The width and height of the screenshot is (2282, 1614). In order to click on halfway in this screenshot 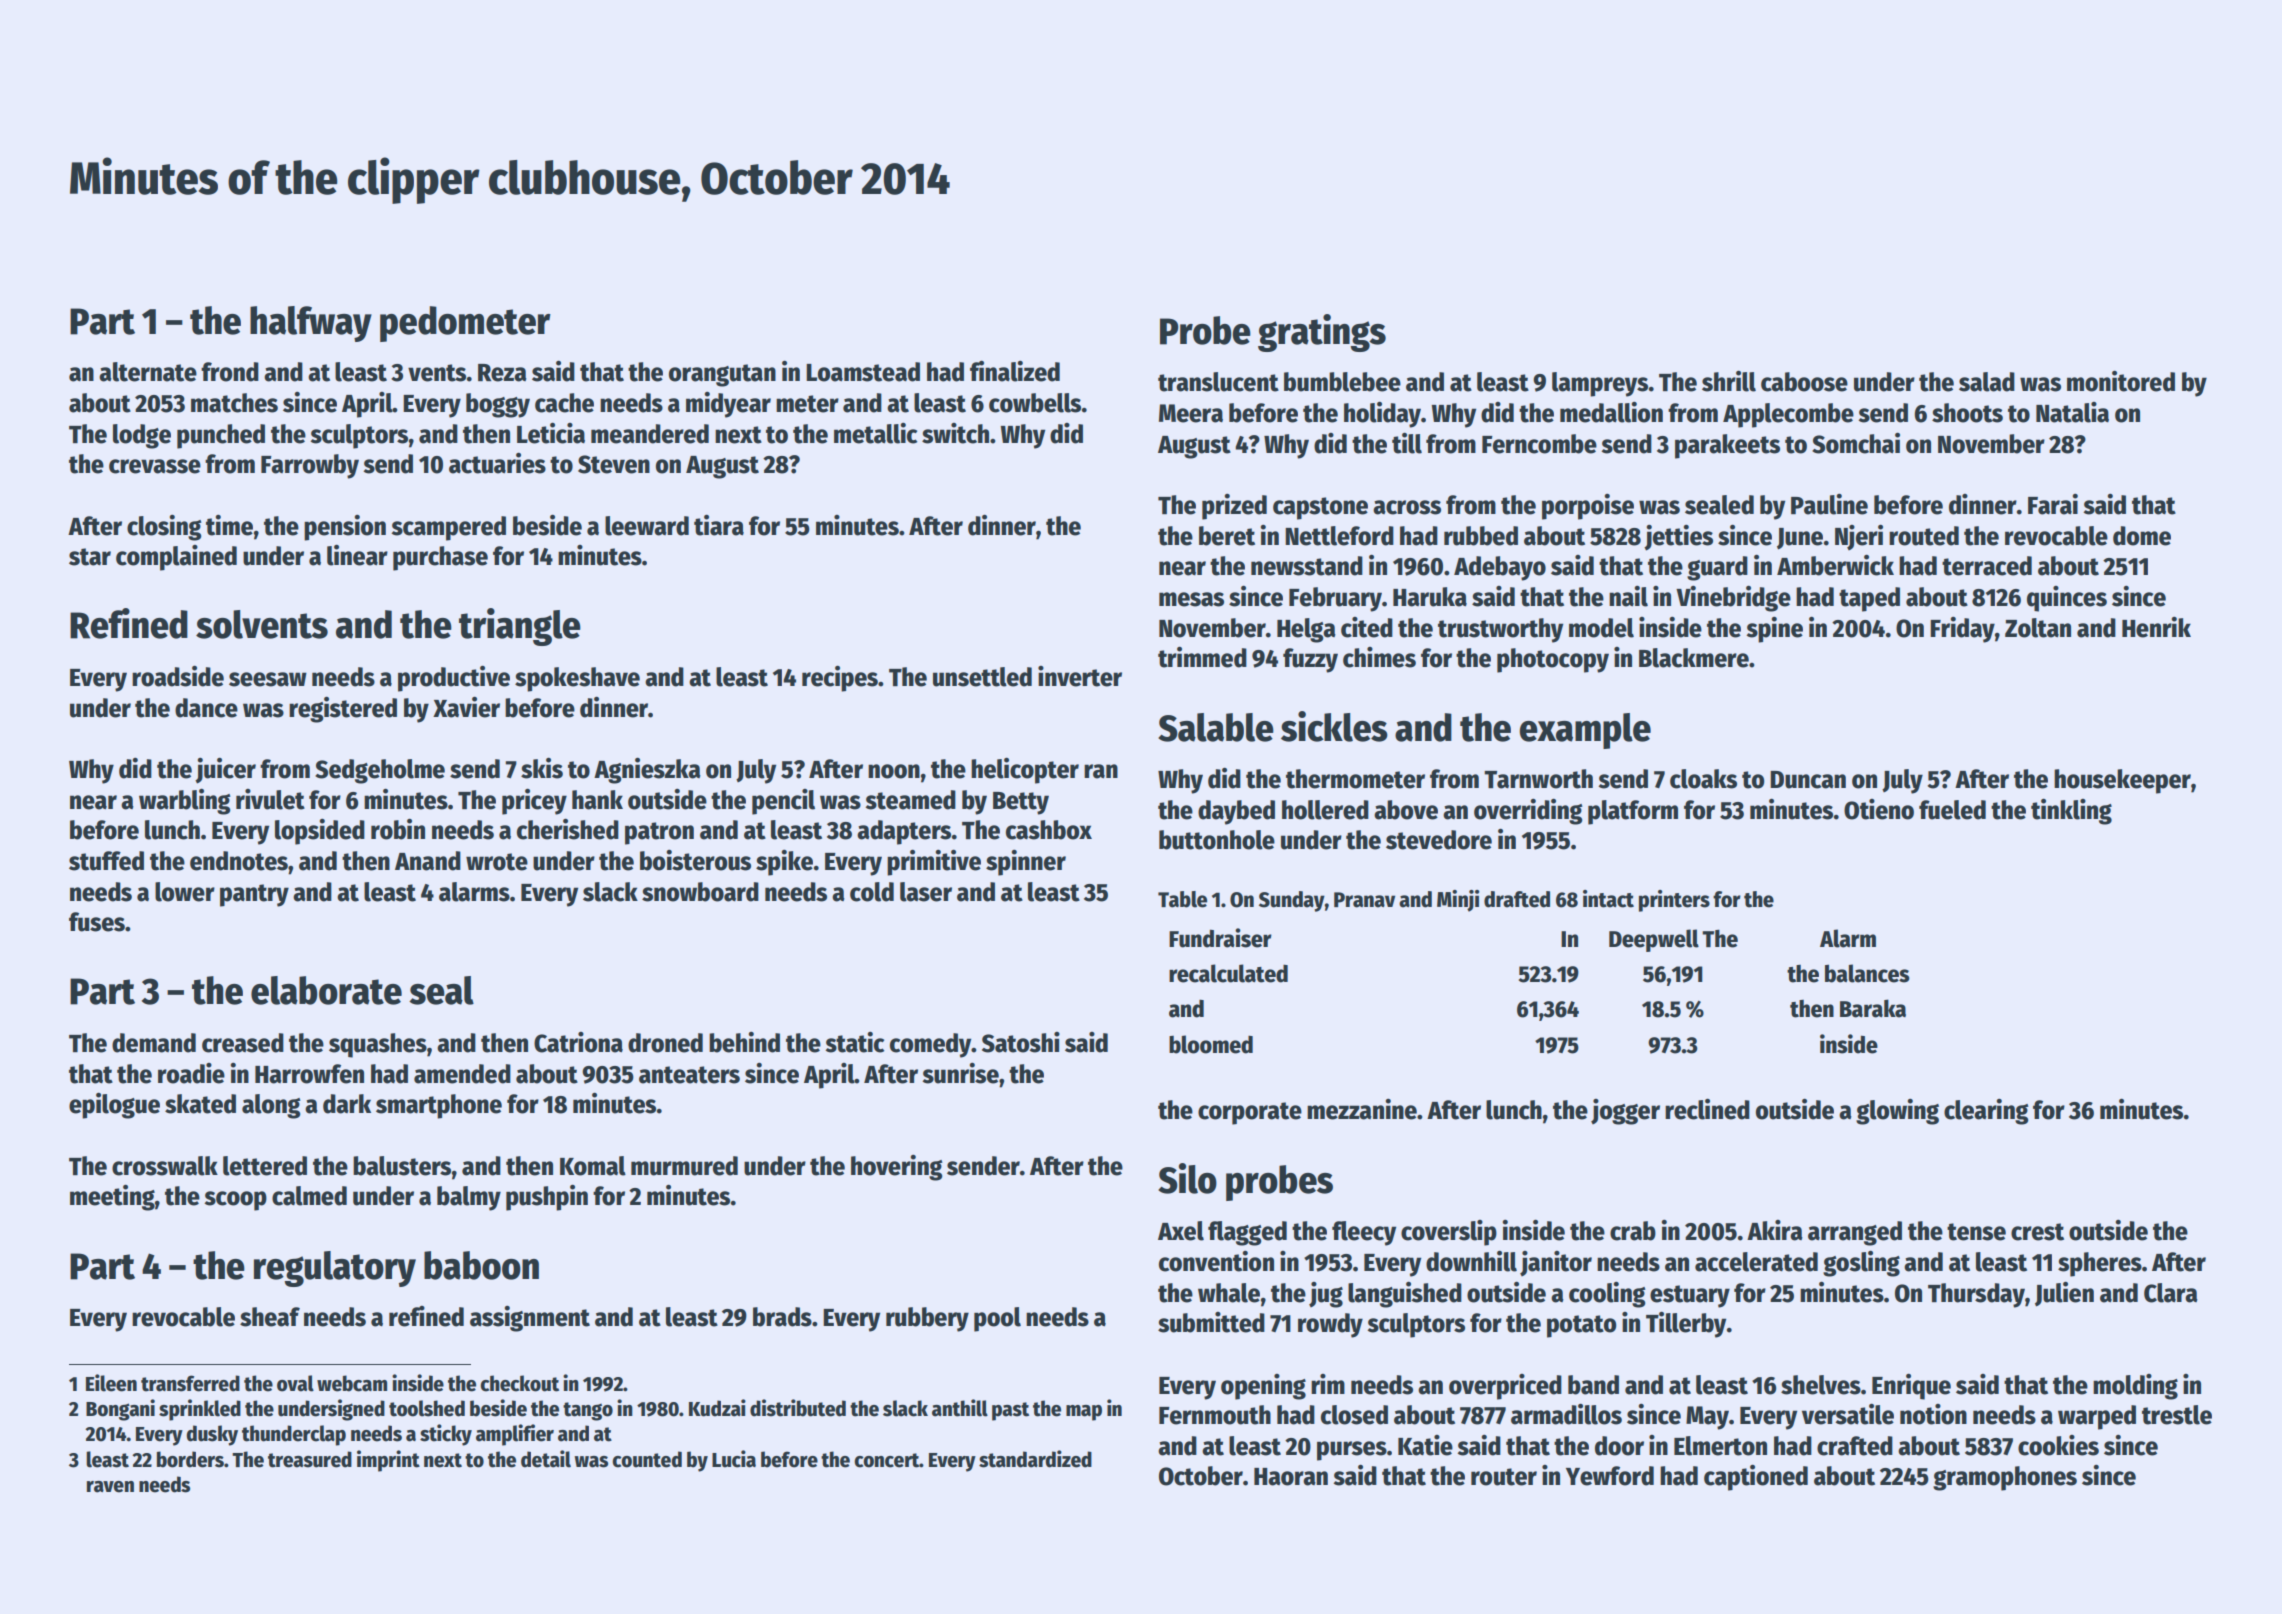, I will do `click(311, 324)`.
